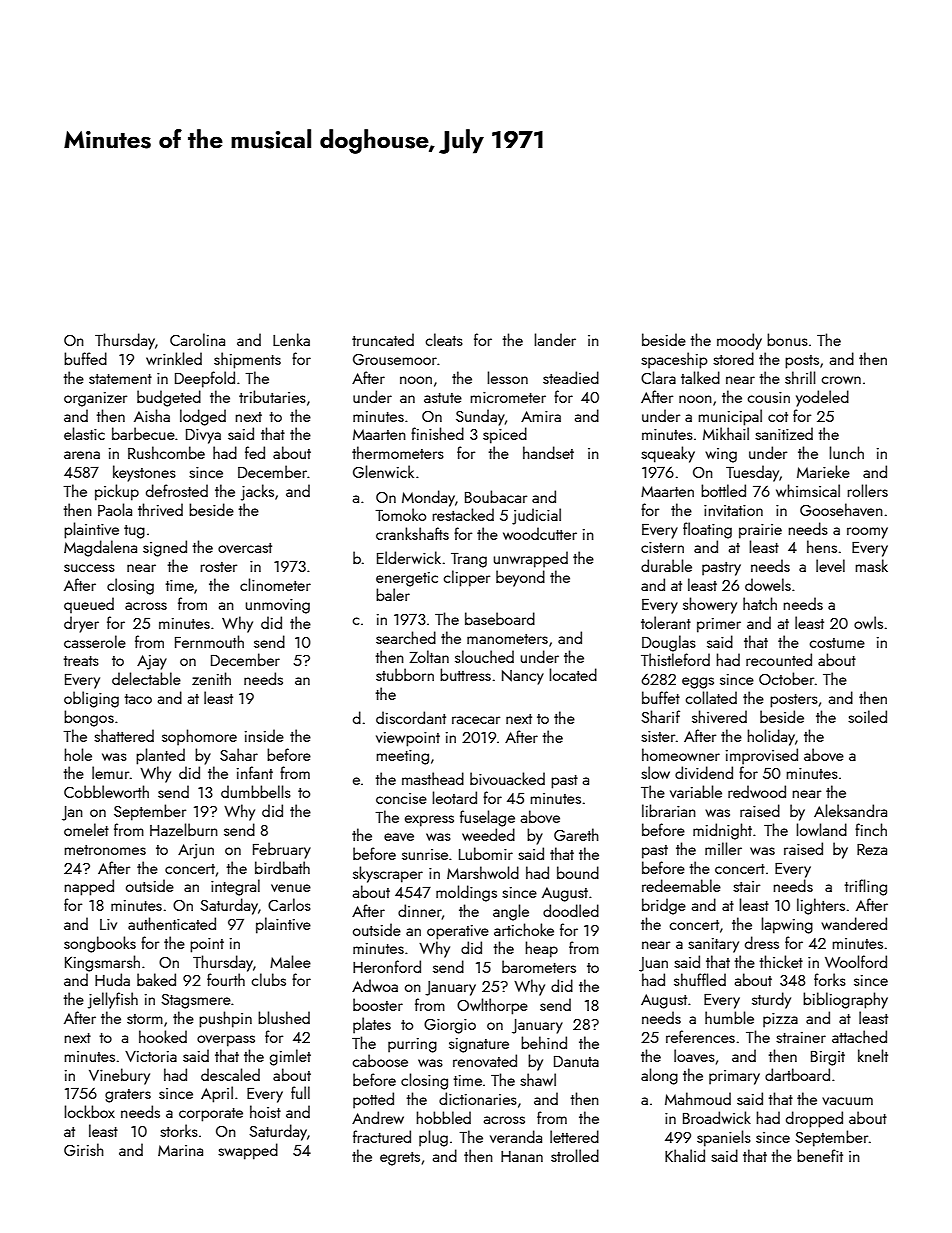  What do you see at coordinates (571, 910) in the image?
I see `doodled` at bounding box center [571, 910].
